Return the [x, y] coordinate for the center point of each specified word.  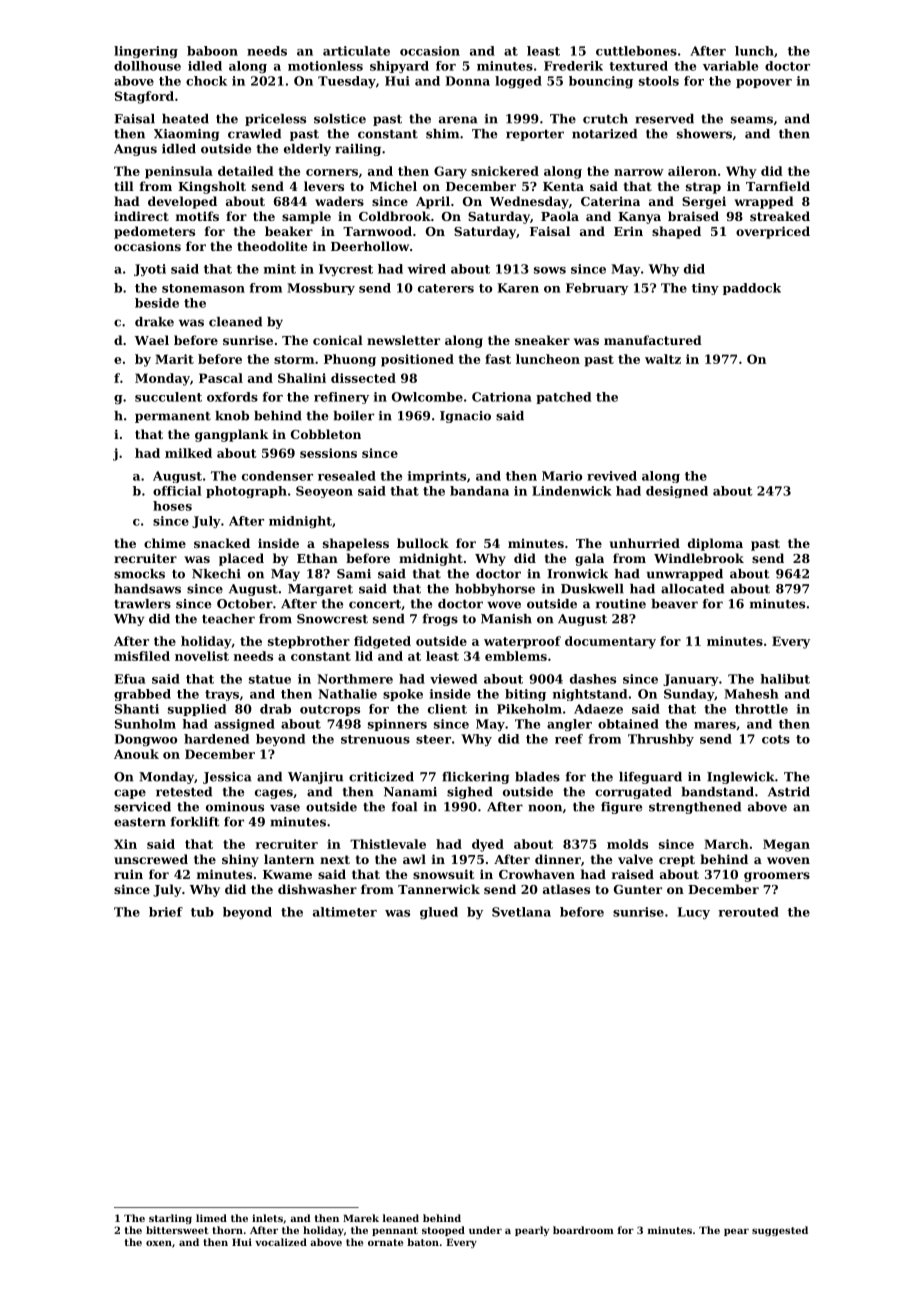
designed [677, 492]
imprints [437, 477]
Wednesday [529, 202]
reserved [664, 119]
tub [202, 912]
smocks [139, 574]
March [726, 844]
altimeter [345, 912]
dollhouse [147, 66]
